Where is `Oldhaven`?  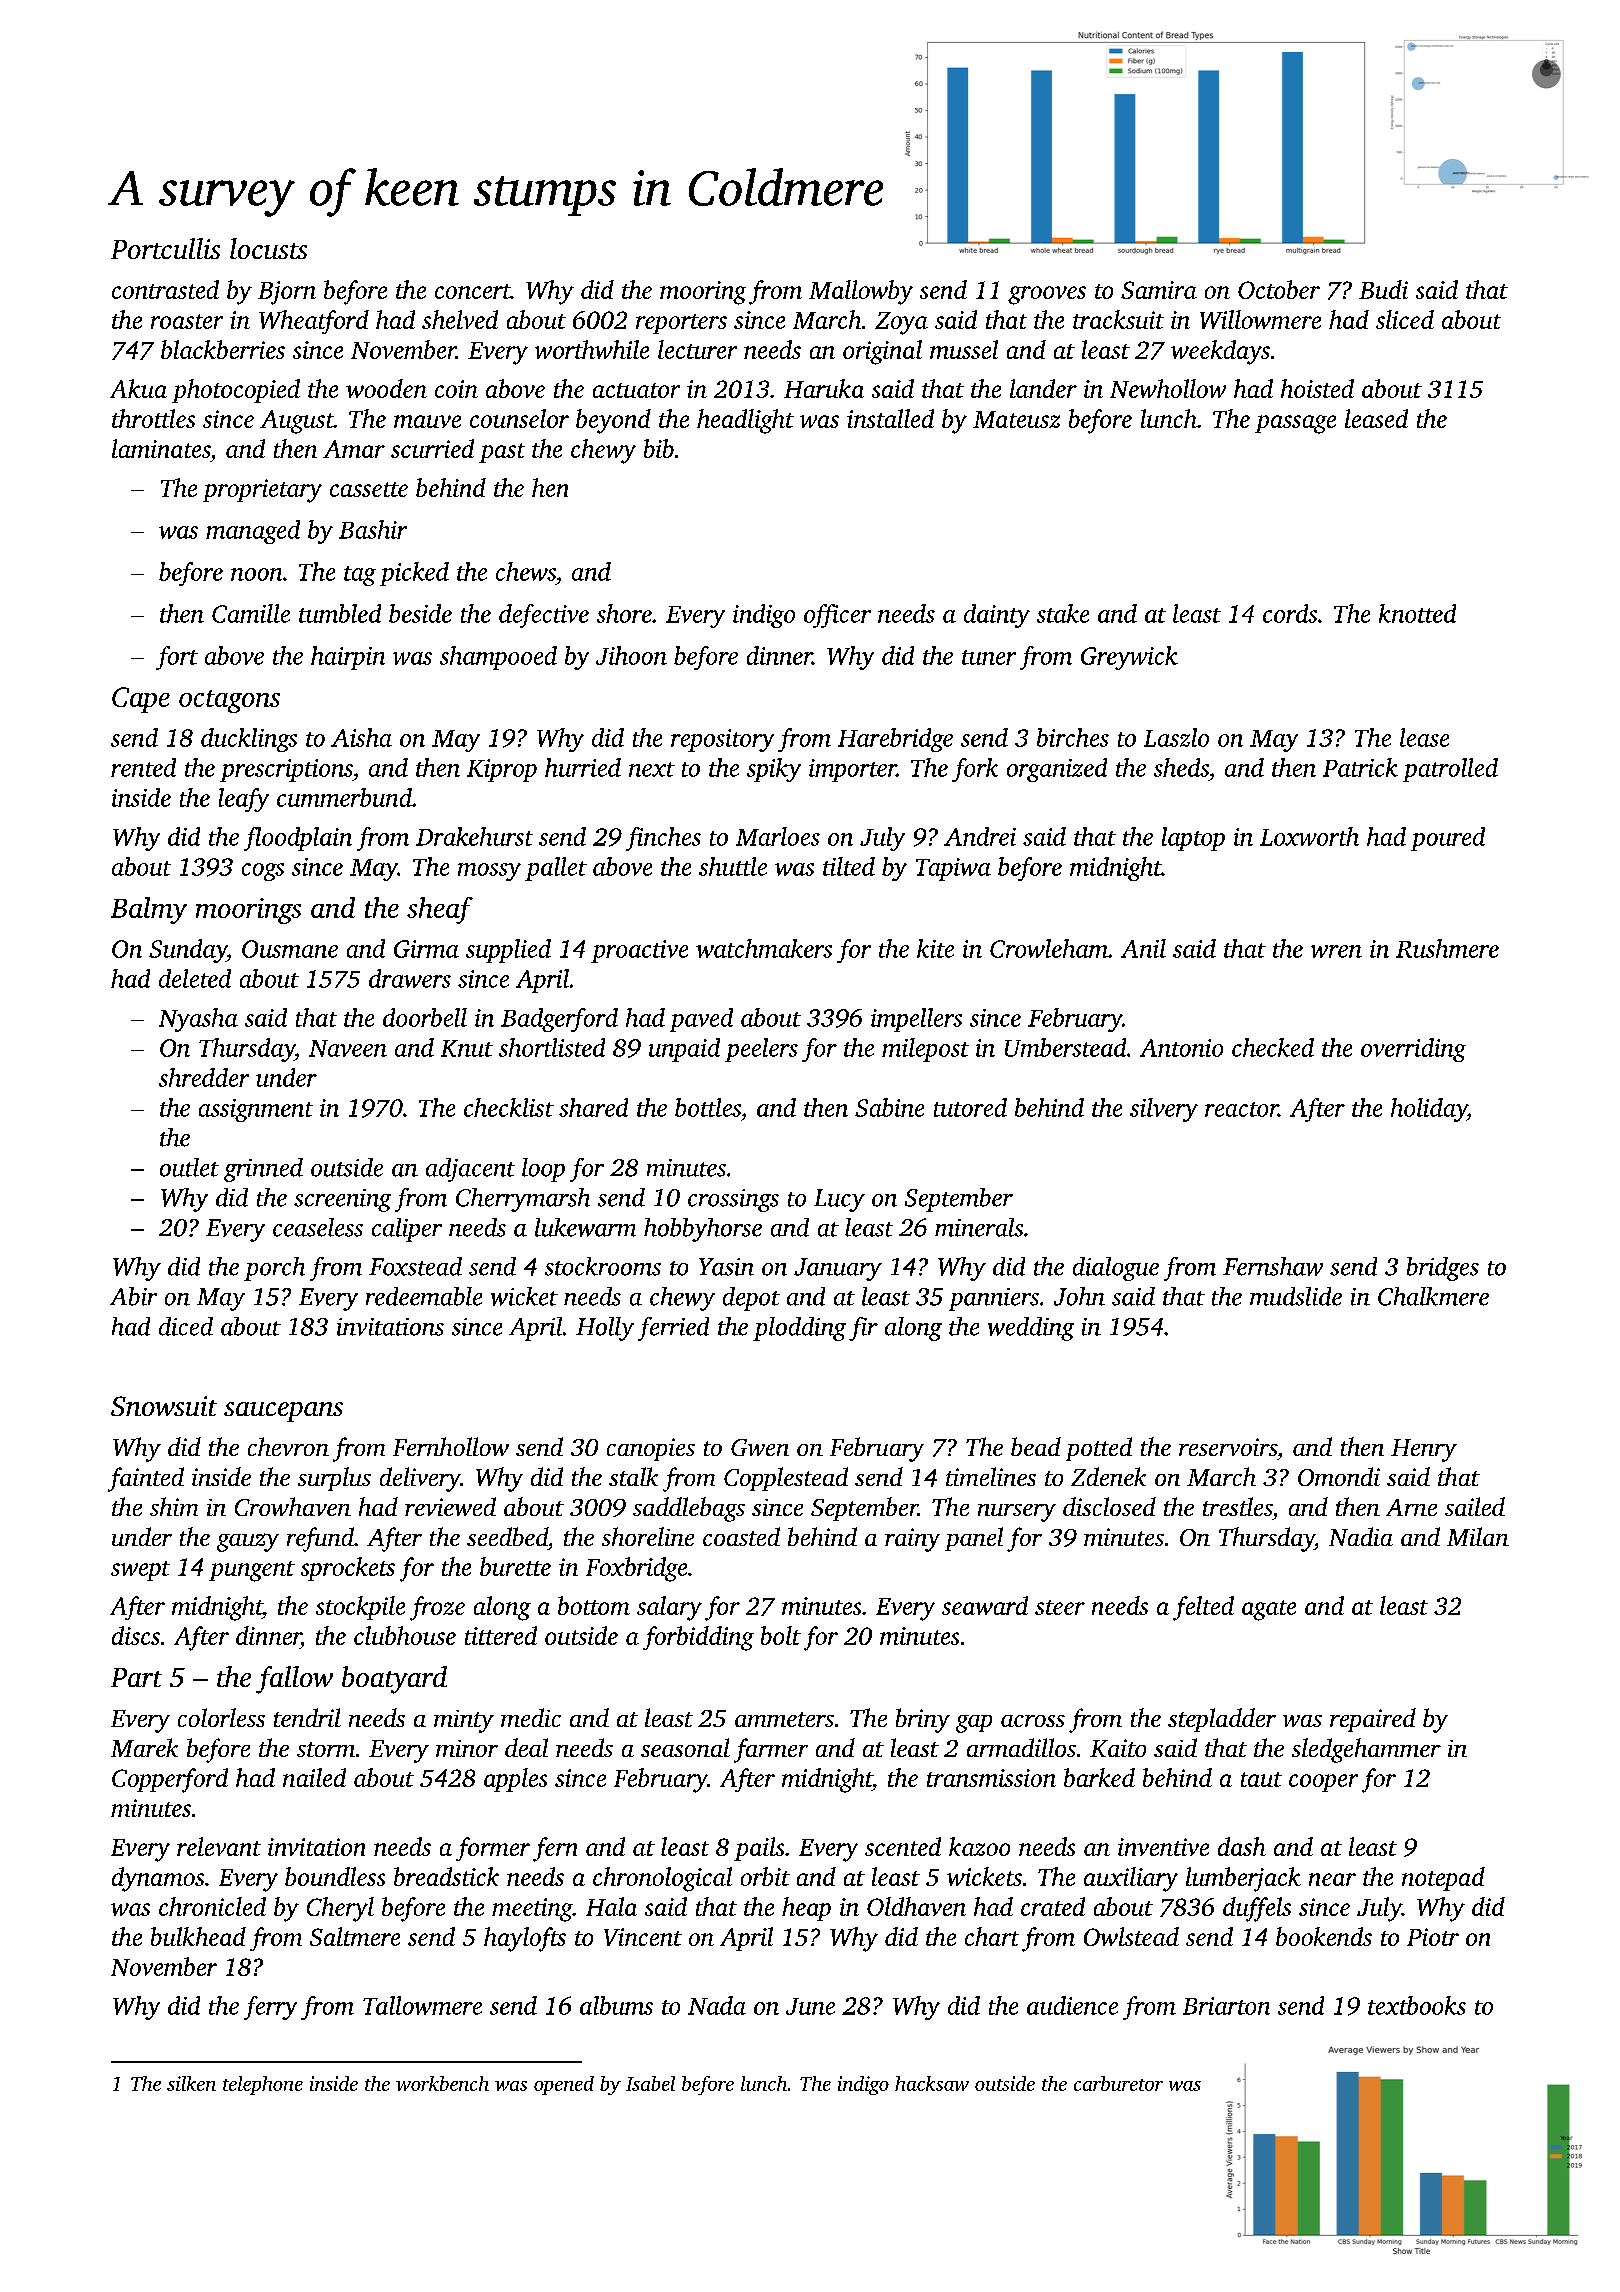 Oldhaven is located at coordinates (916, 1906).
